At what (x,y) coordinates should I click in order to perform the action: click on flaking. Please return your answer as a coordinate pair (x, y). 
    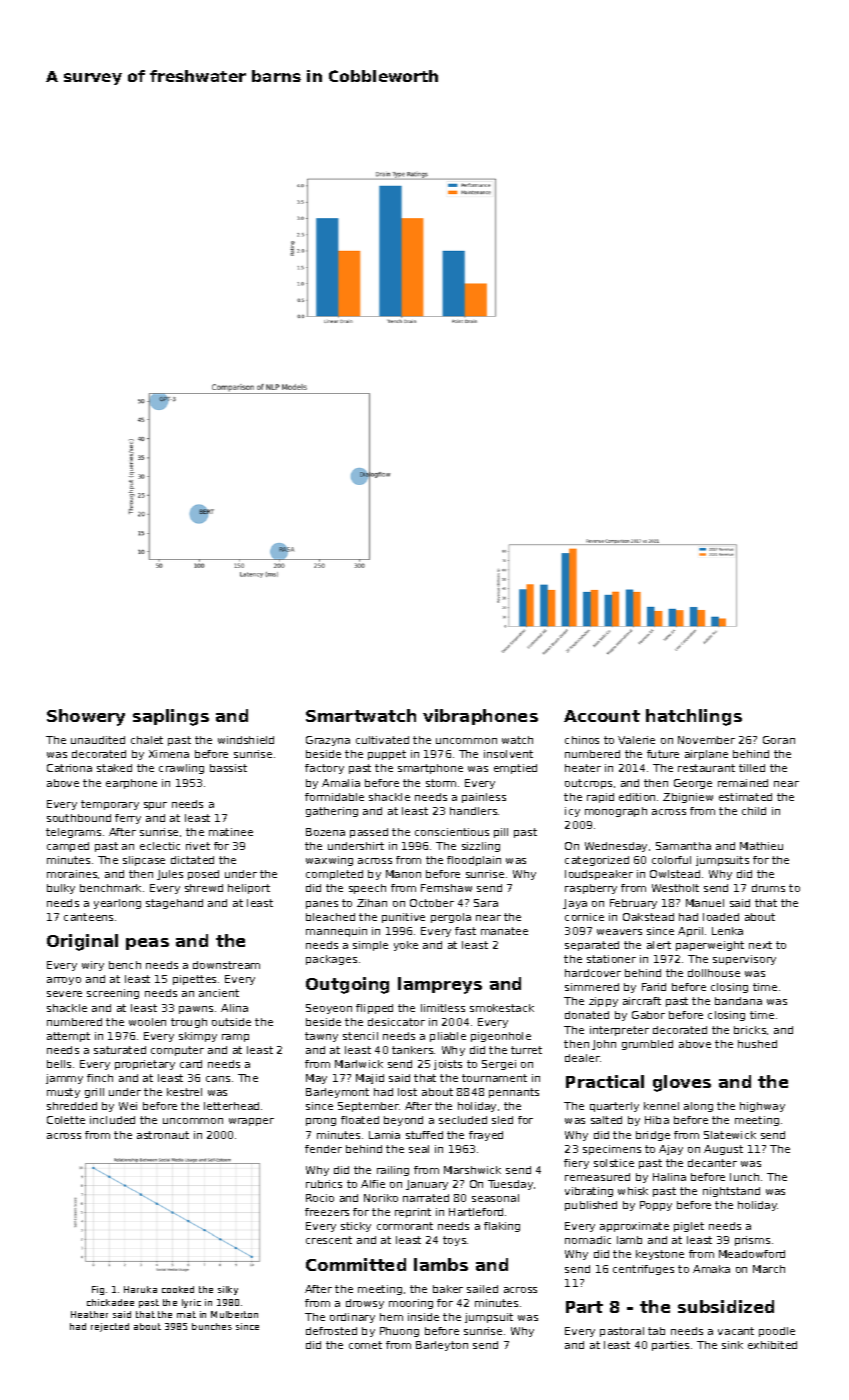
    Looking at the image, I should click on (502, 1227).
